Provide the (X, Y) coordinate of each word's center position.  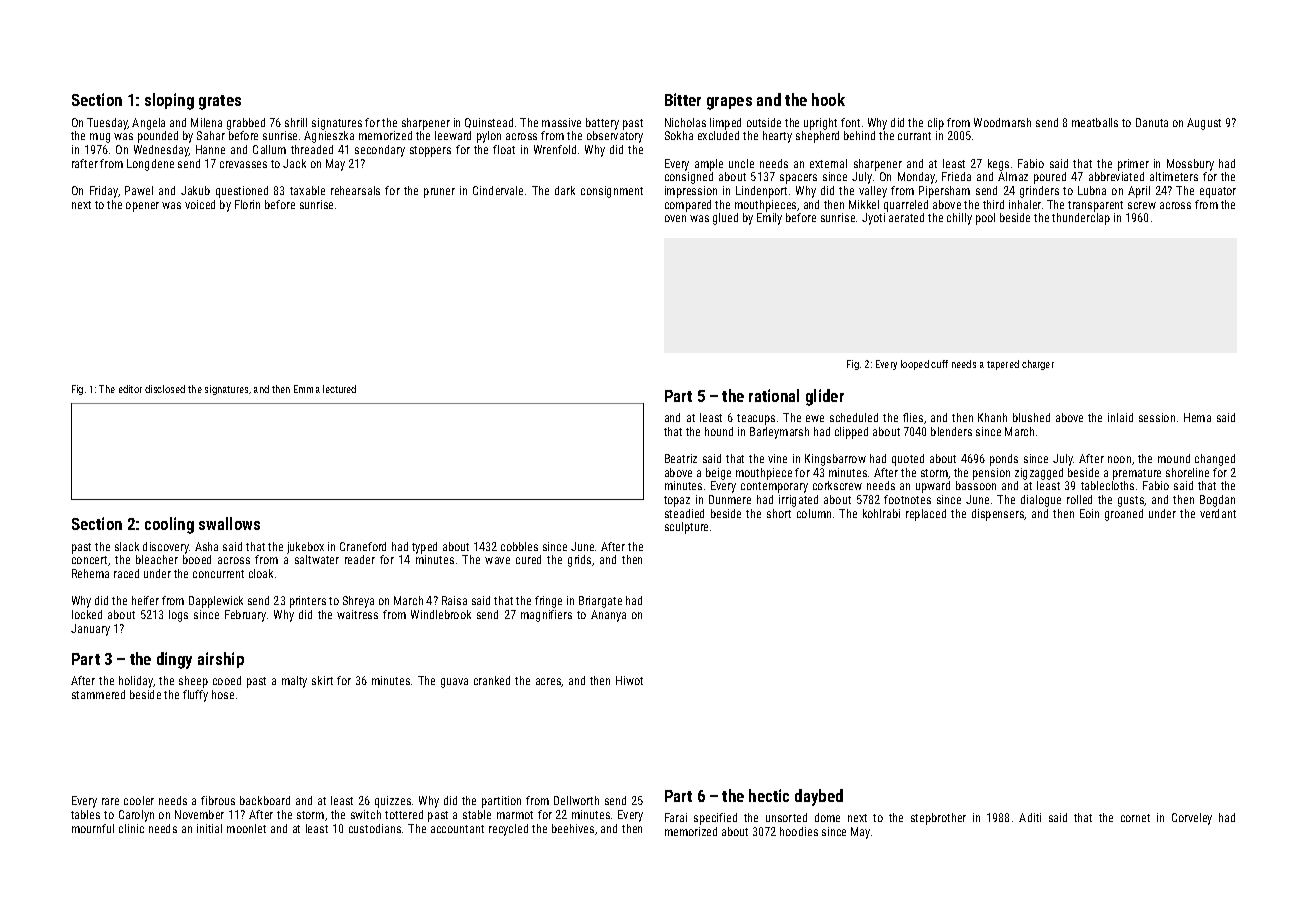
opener (142, 207)
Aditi (1030, 817)
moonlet (246, 828)
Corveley (1192, 819)
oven (675, 218)
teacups (756, 419)
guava (454, 683)
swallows (229, 523)
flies (913, 417)
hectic (769, 795)
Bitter (683, 99)
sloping (169, 101)
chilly (959, 219)
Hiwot (629, 680)
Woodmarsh (1002, 122)
